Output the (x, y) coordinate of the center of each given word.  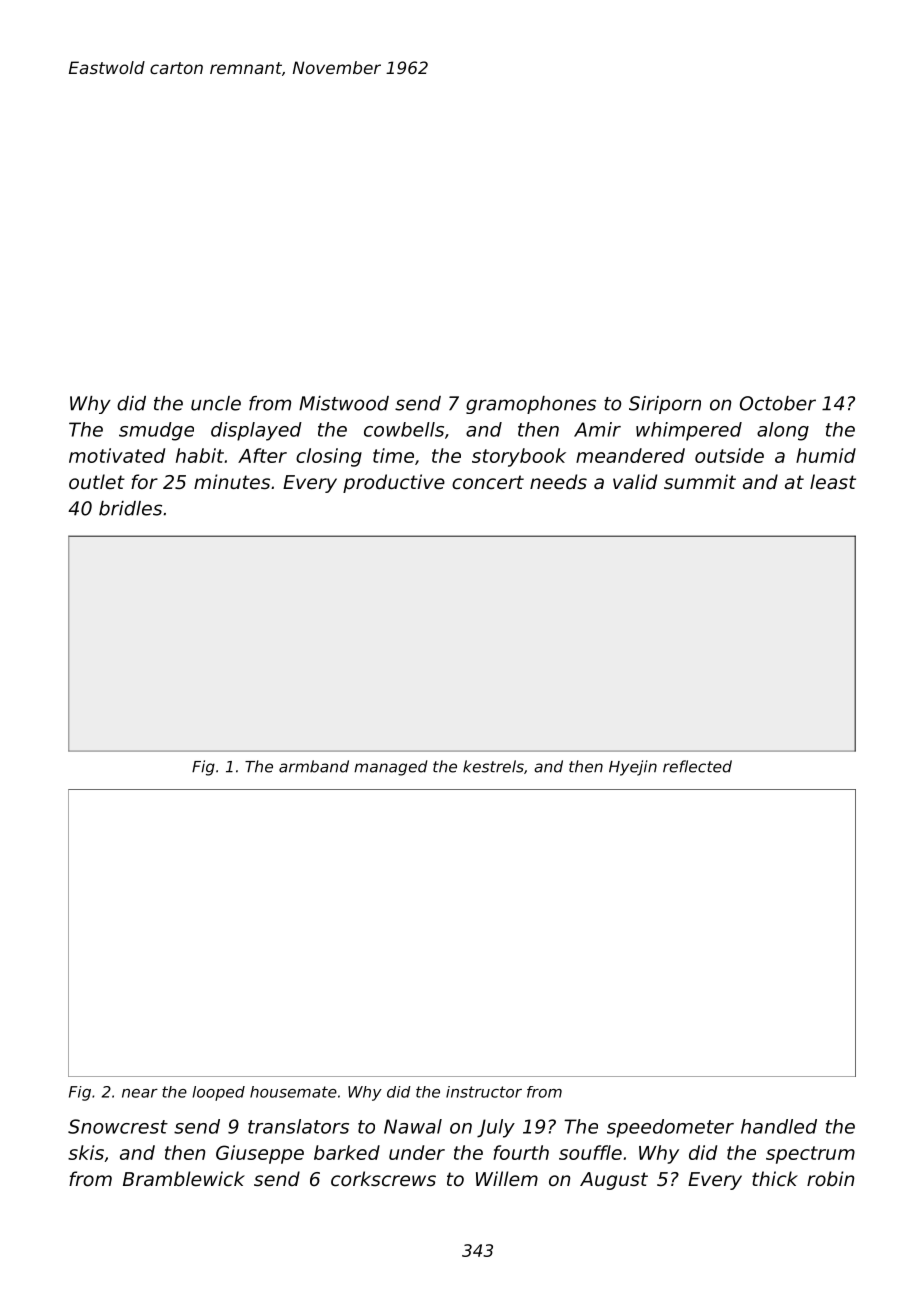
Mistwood (344, 403)
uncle (216, 403)
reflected (697, 766)
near (140, 1093)
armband (314, 766)
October (778, 403)
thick (775, 1178)
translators (298, 1126)
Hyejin (633, 768)
